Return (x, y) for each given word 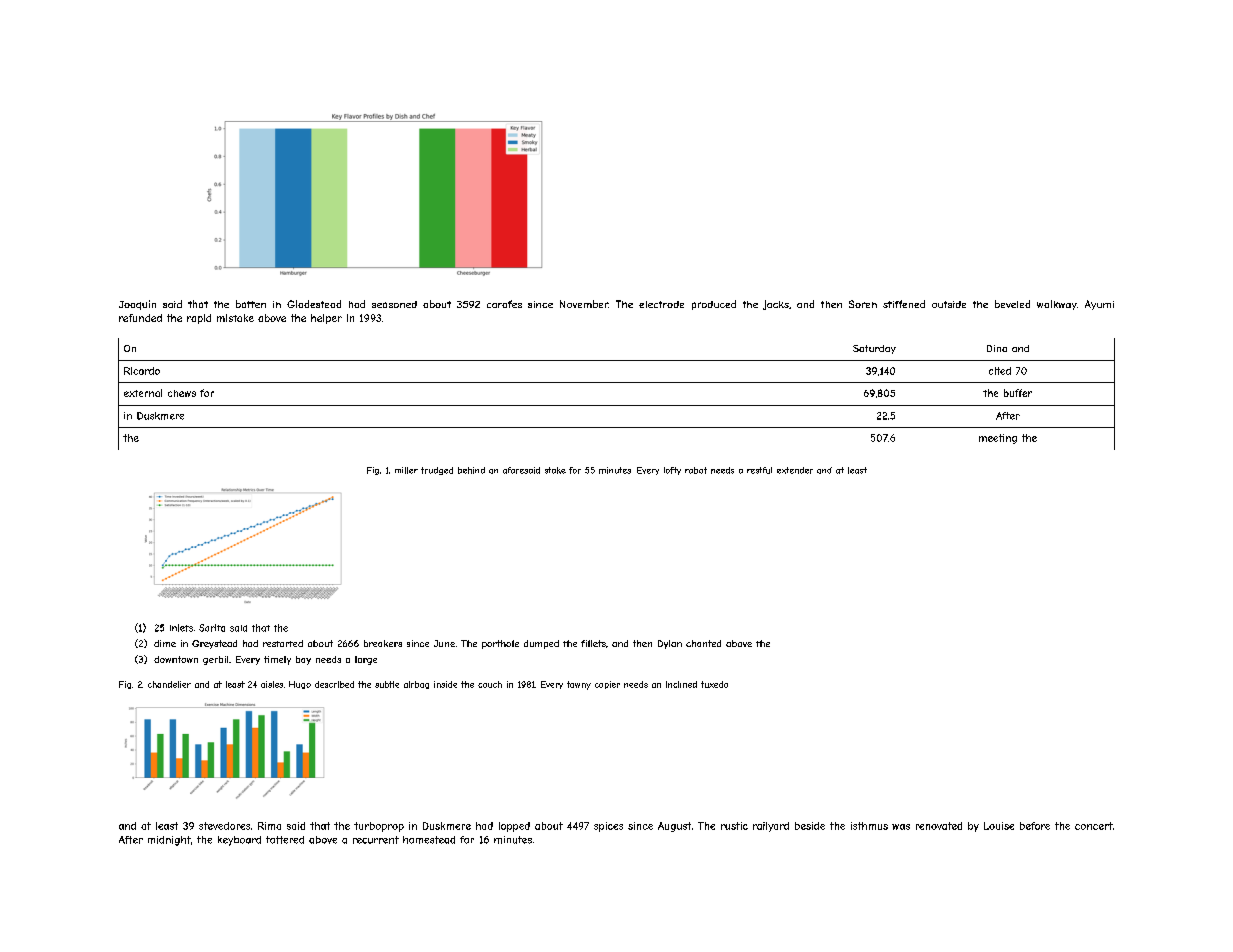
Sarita (212, 628)
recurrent (376, 840)
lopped (514, 827)
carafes (504, 304)
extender (795, 470)
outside (949, 304)
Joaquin (137, 305)
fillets (593, 643)
